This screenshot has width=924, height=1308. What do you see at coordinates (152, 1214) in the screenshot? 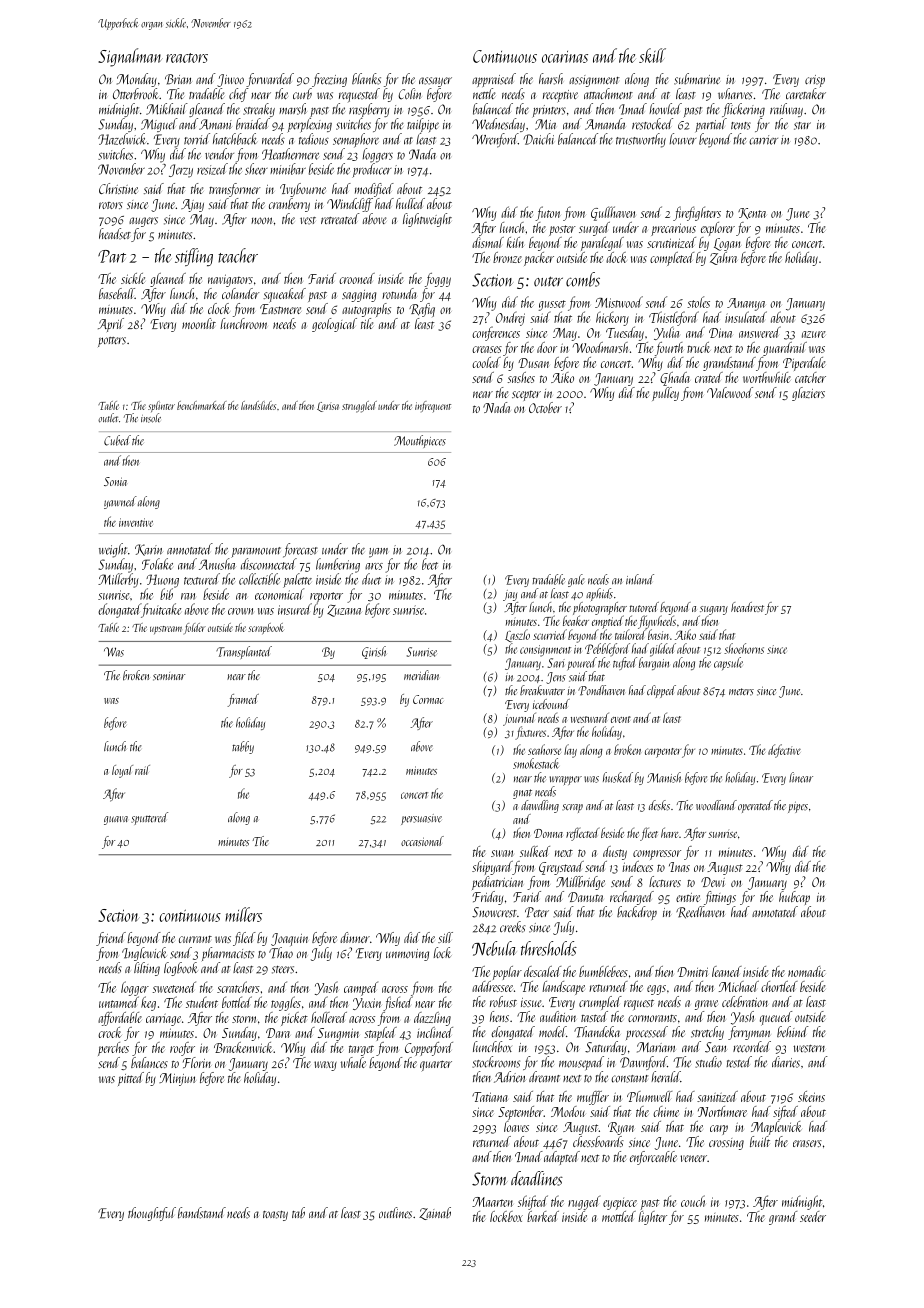
I see `thoughtful` at bounding box center [152, 1214].
